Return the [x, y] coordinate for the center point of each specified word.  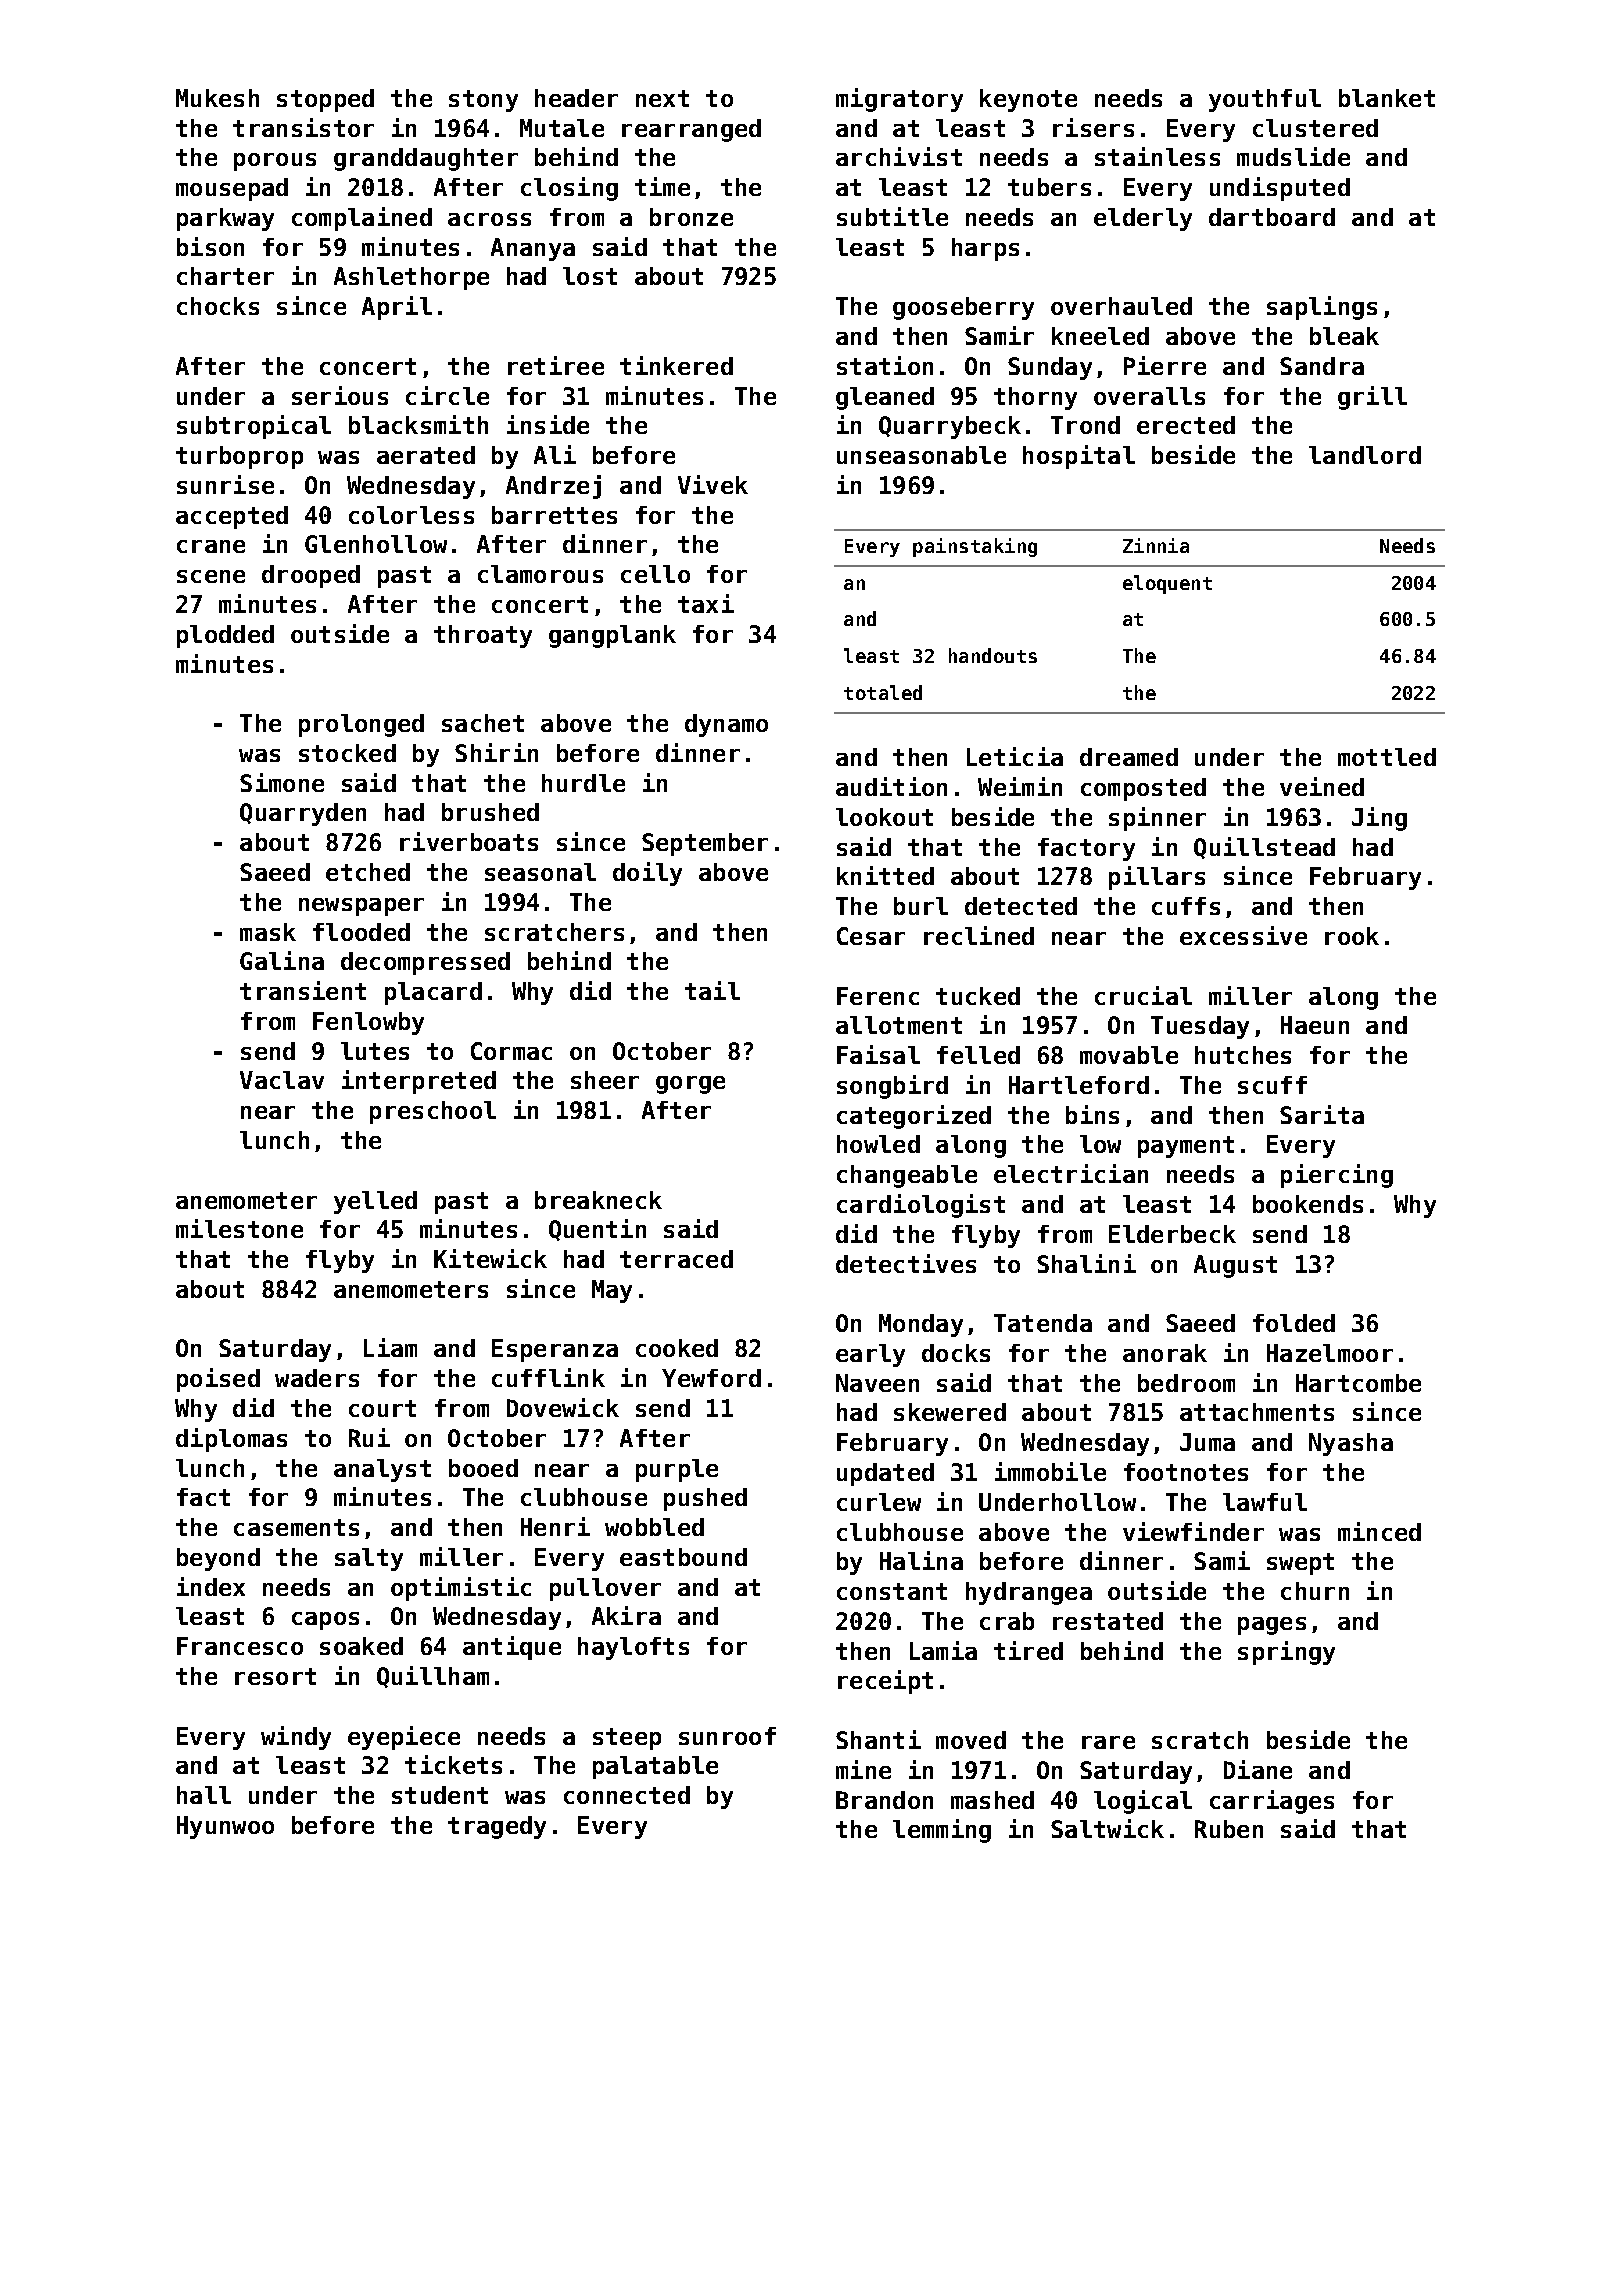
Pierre [1165, 365]
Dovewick [563, 1407]
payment [1186, 1147]
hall [204, 1795]
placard [433, 993]
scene [211, 576]
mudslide [1293, 156]
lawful [1265, 1502]
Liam [390, 1347]
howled [878, 1144]
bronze [691, 217]
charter [225, 276]
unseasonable [921, 455]
